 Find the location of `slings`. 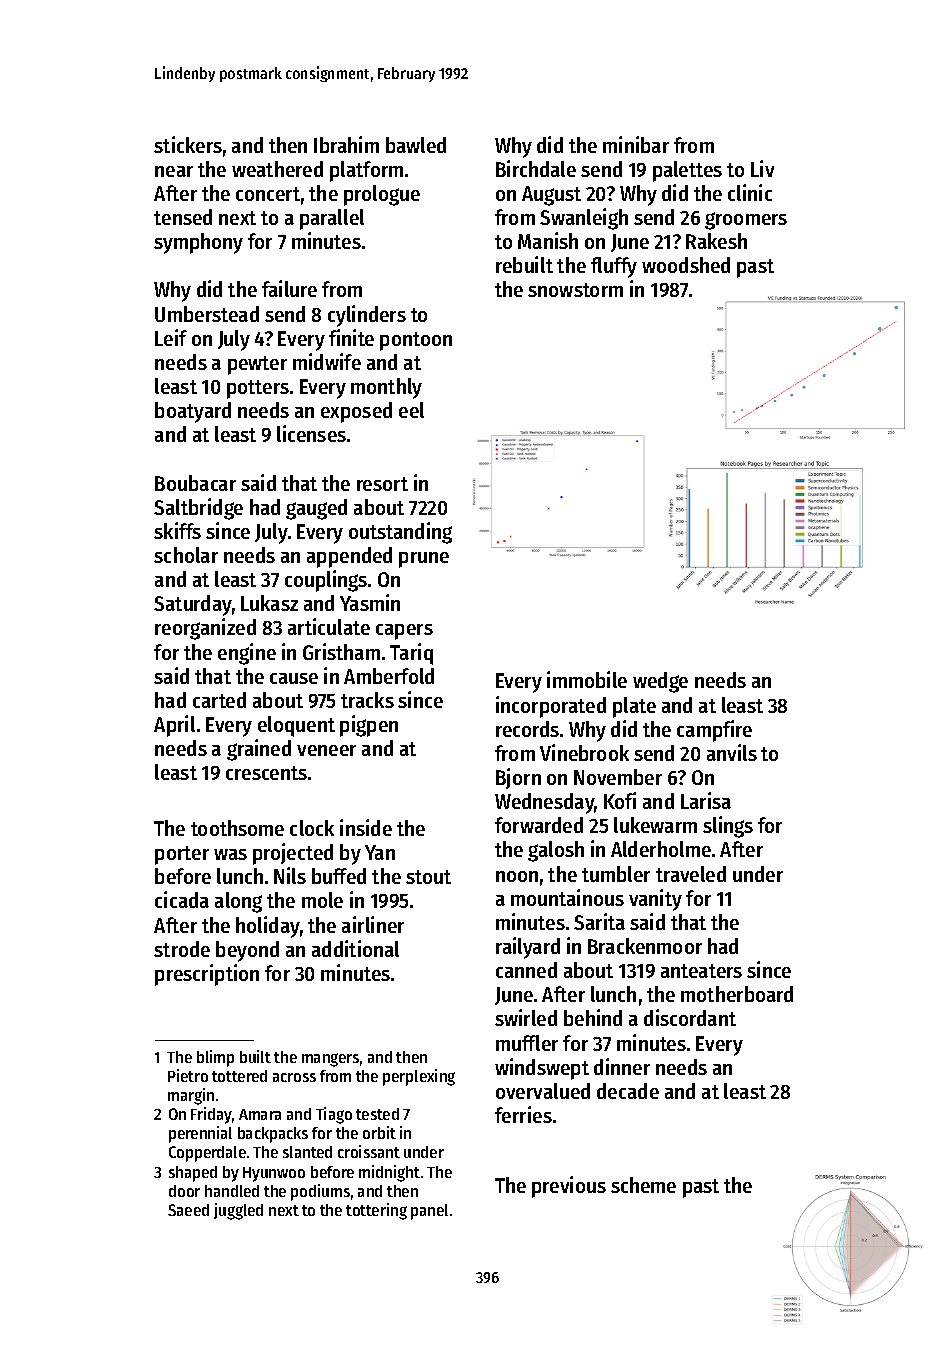

slings is located at coordinates (728, 827).
